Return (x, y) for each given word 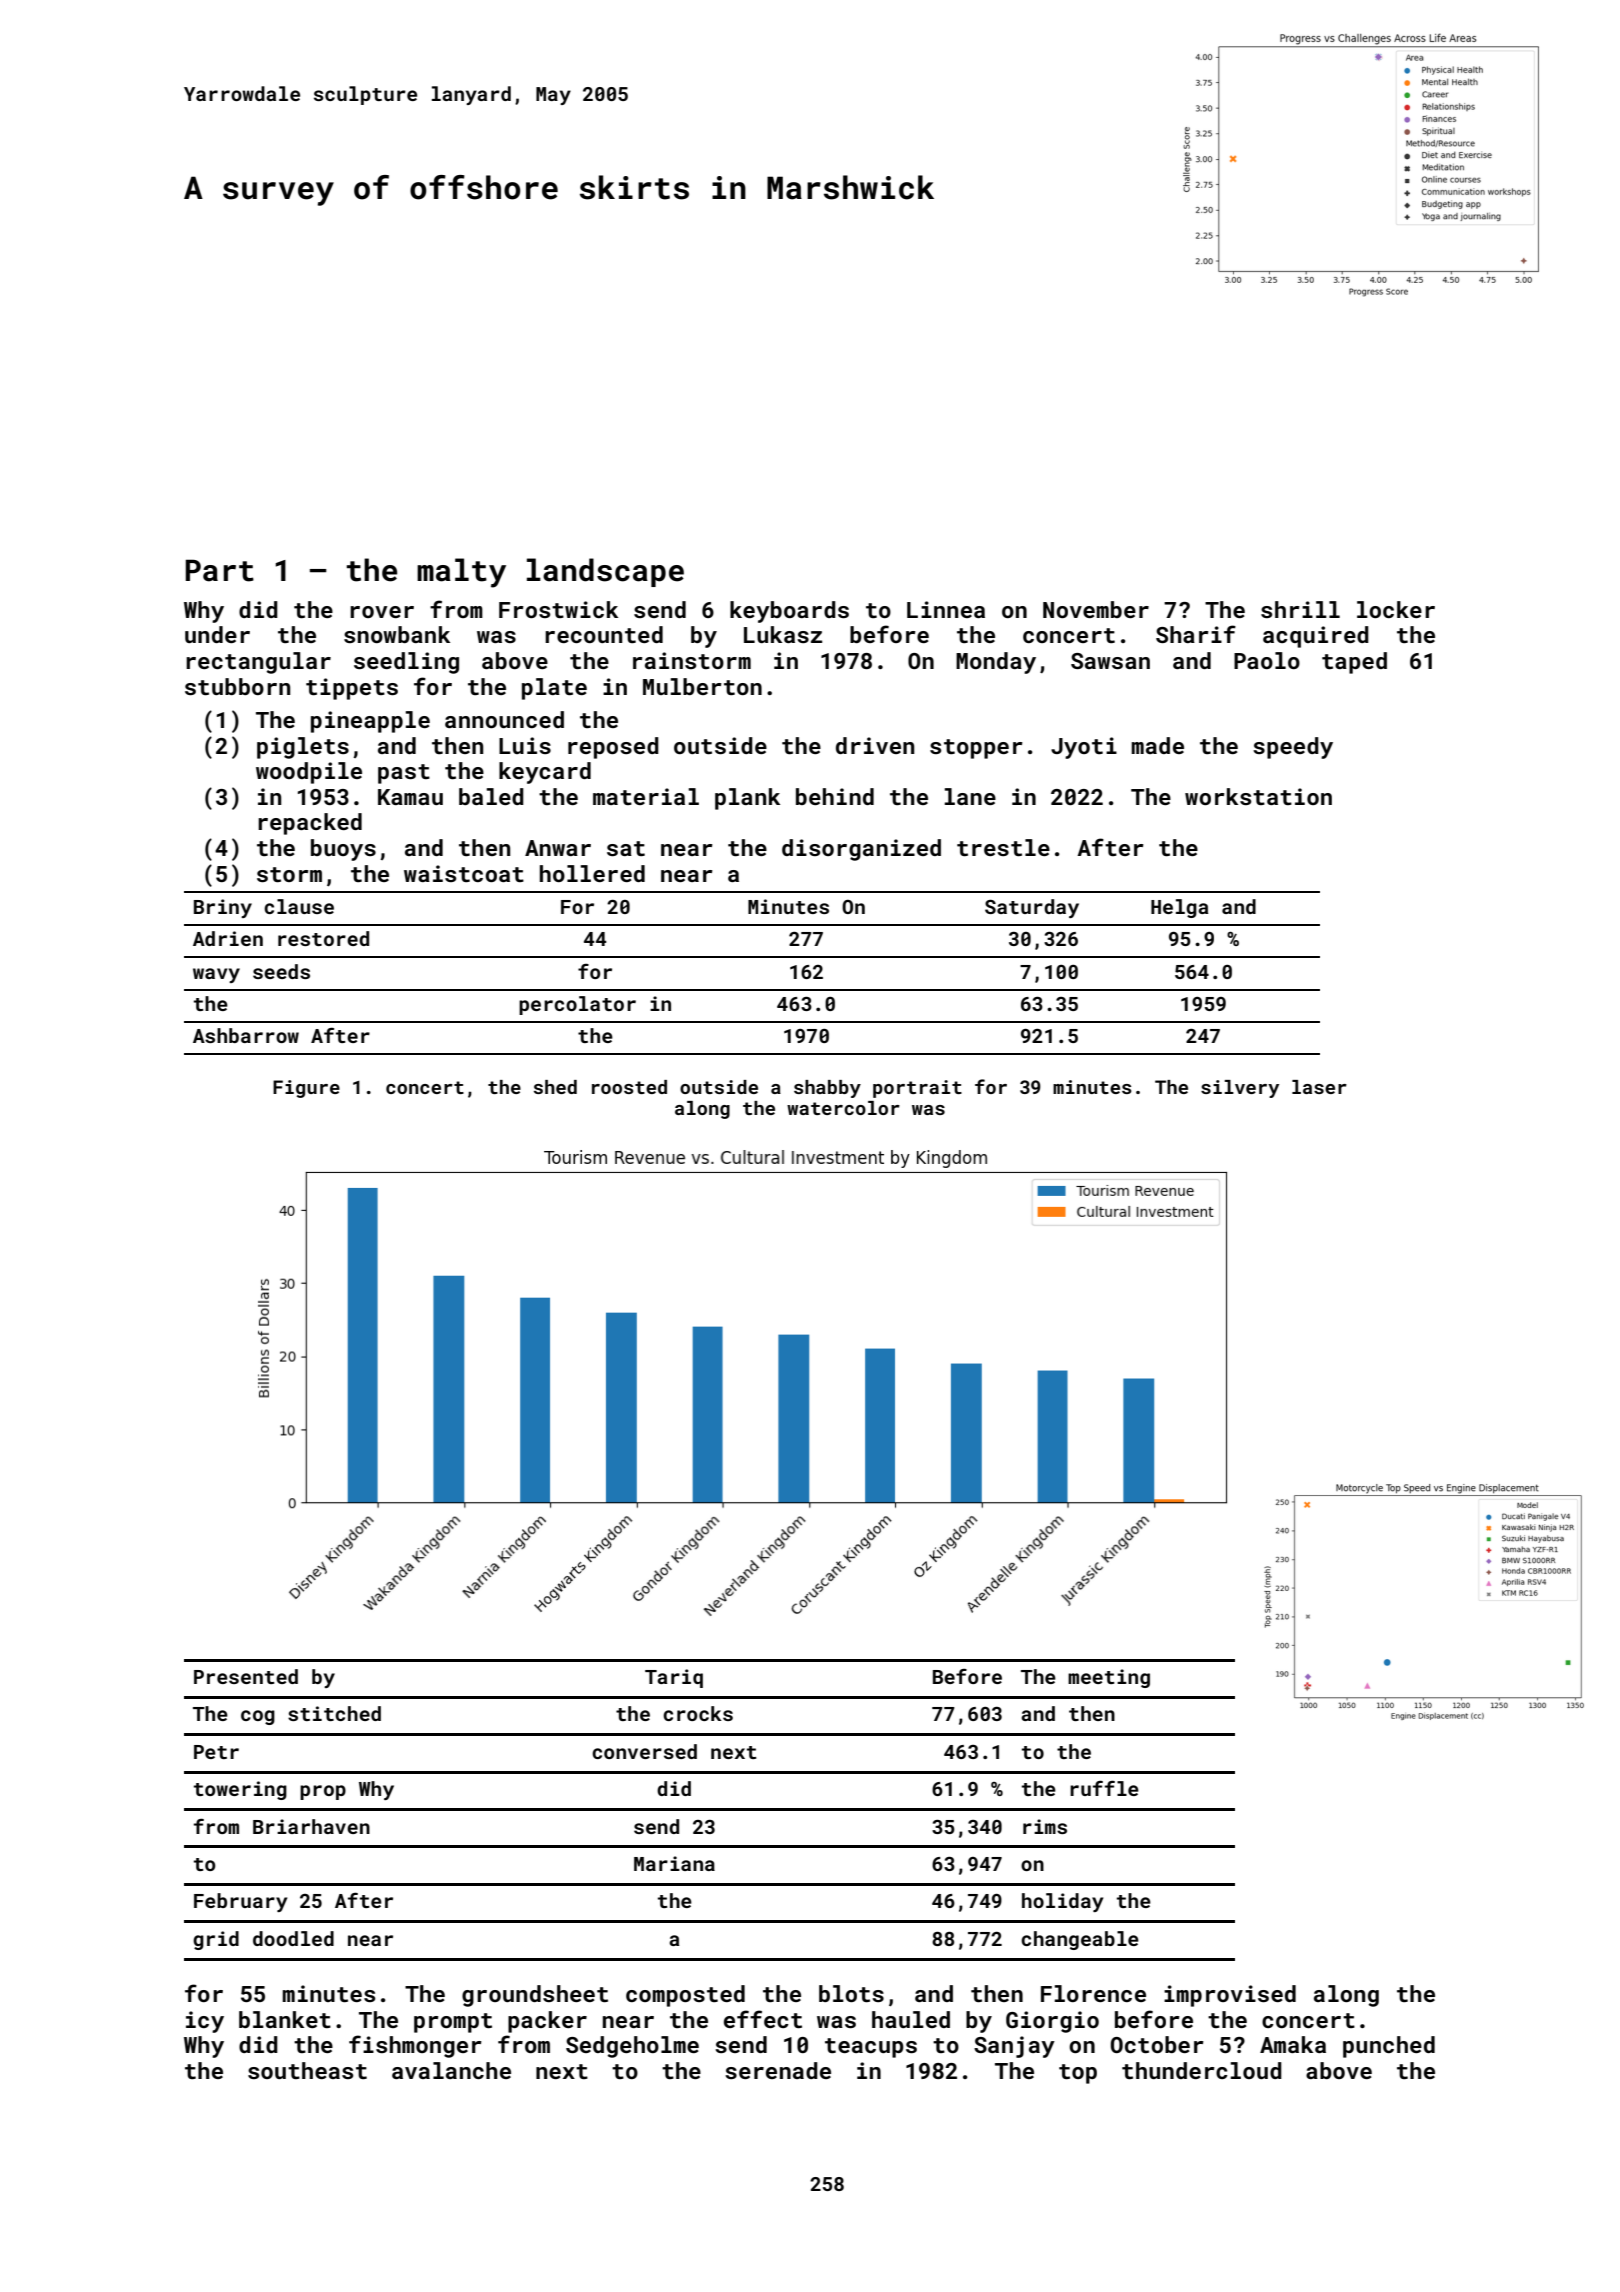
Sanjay (1014, 2047)
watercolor (843, 1108)
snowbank (397, 634)
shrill (1300, 609)
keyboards (789, 612)
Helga (1179, 908)
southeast (307, 2070)
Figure (306, 1089)
